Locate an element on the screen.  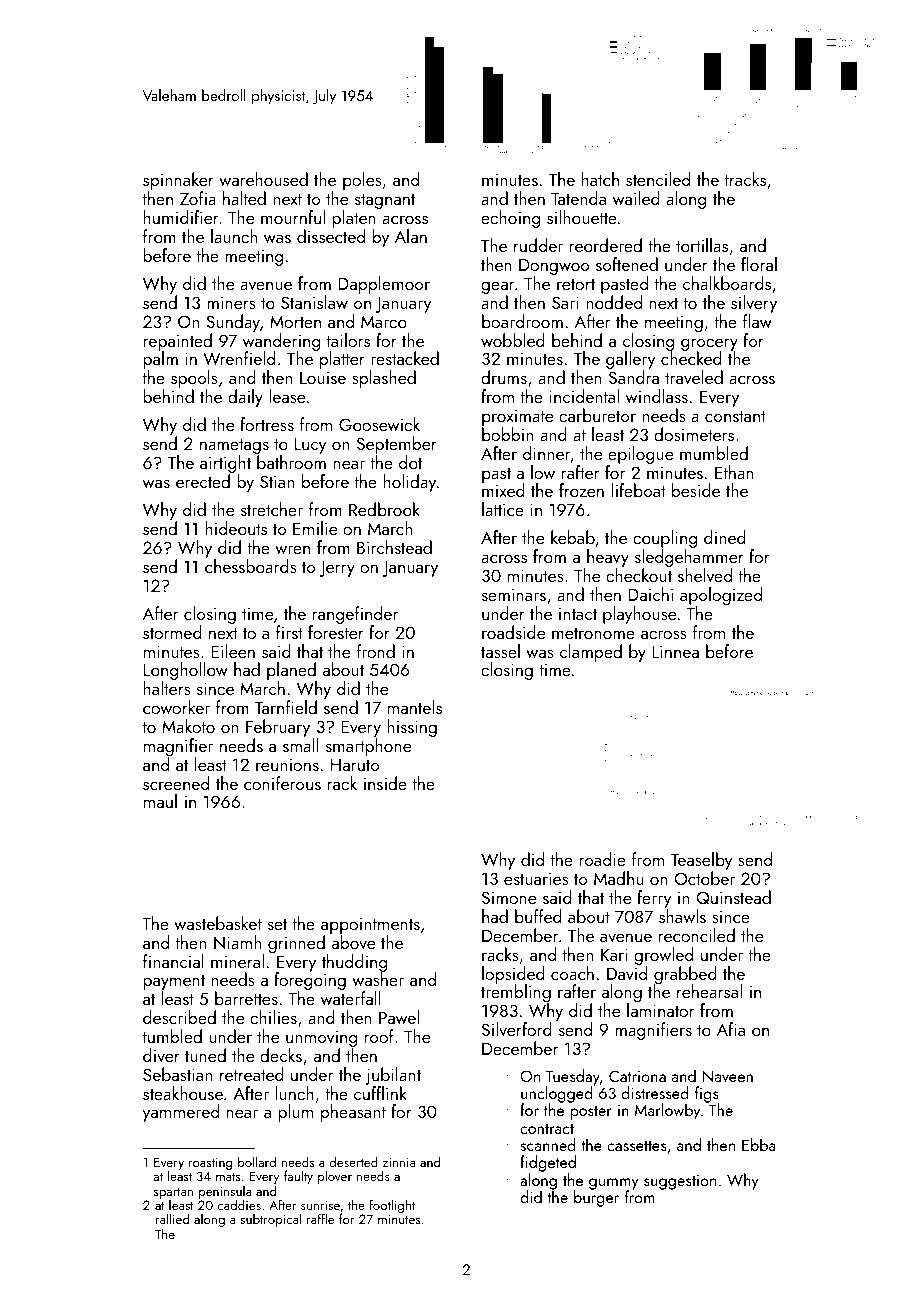
burger is located at coordinates (596, 1199).
